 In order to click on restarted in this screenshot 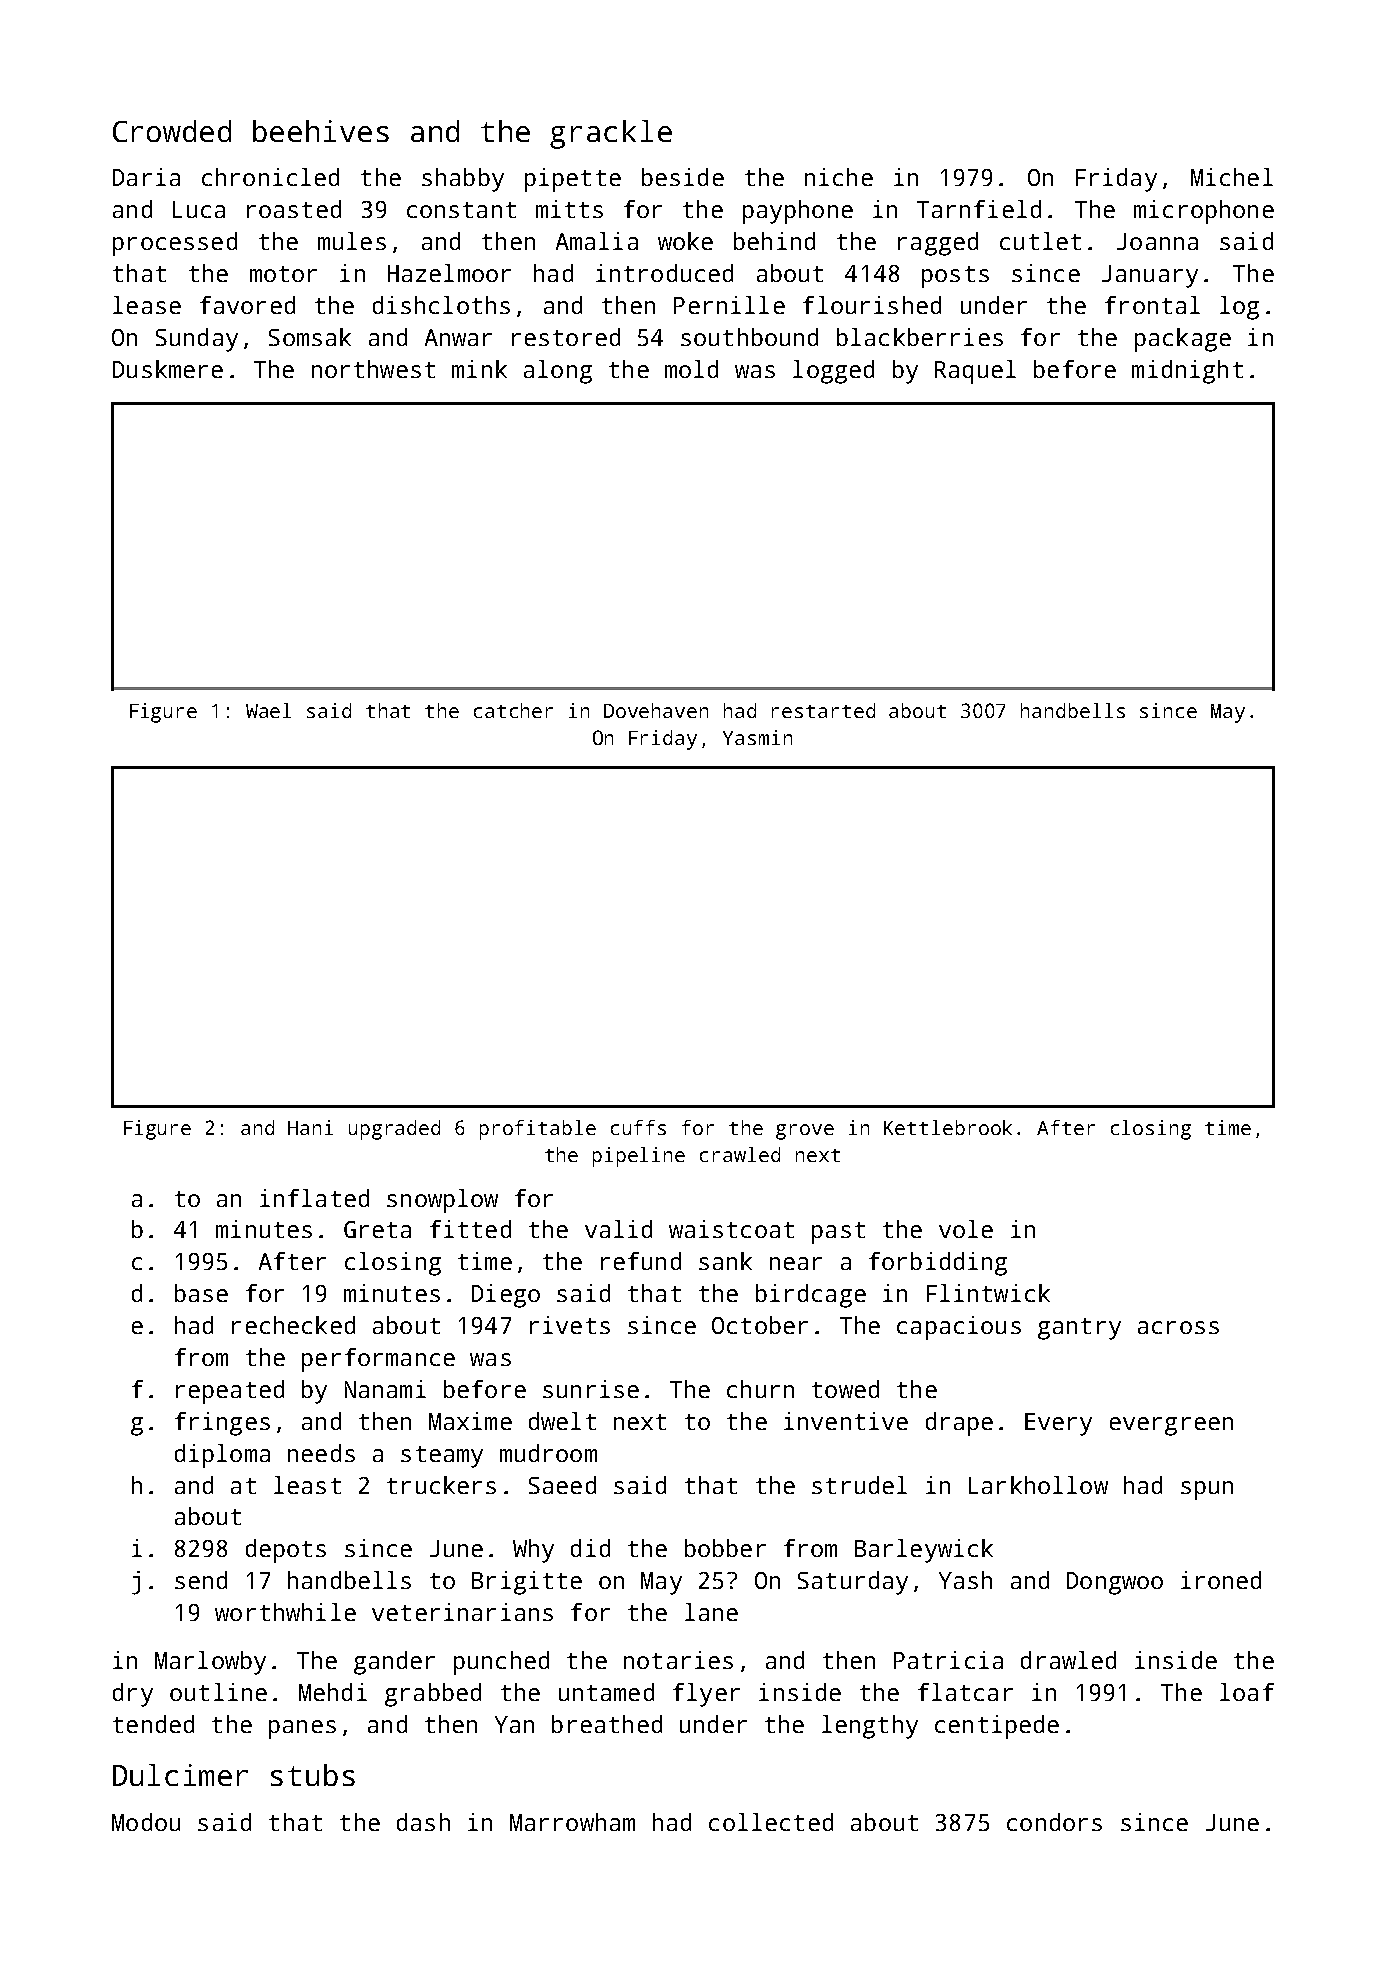, I will do `click(823, 710)`.
